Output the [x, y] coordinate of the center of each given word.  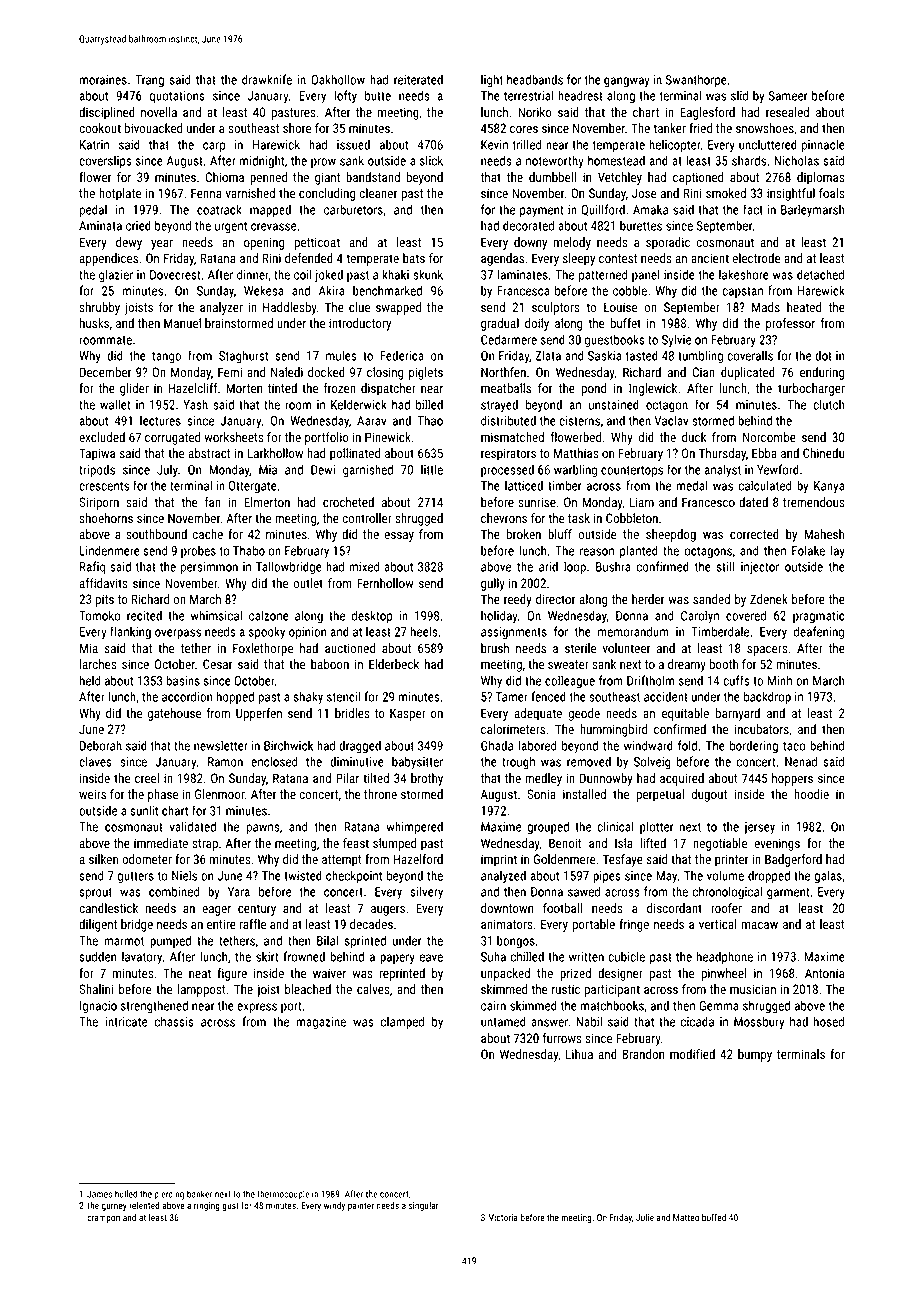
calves [373, 989]
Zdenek [769, 599]
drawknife [267, 79]
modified [692, 1054]
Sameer [788, 96]
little [432, 469]
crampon [103, 1219]
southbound [156, 534]
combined [174, 891]
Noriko [535, 112]
